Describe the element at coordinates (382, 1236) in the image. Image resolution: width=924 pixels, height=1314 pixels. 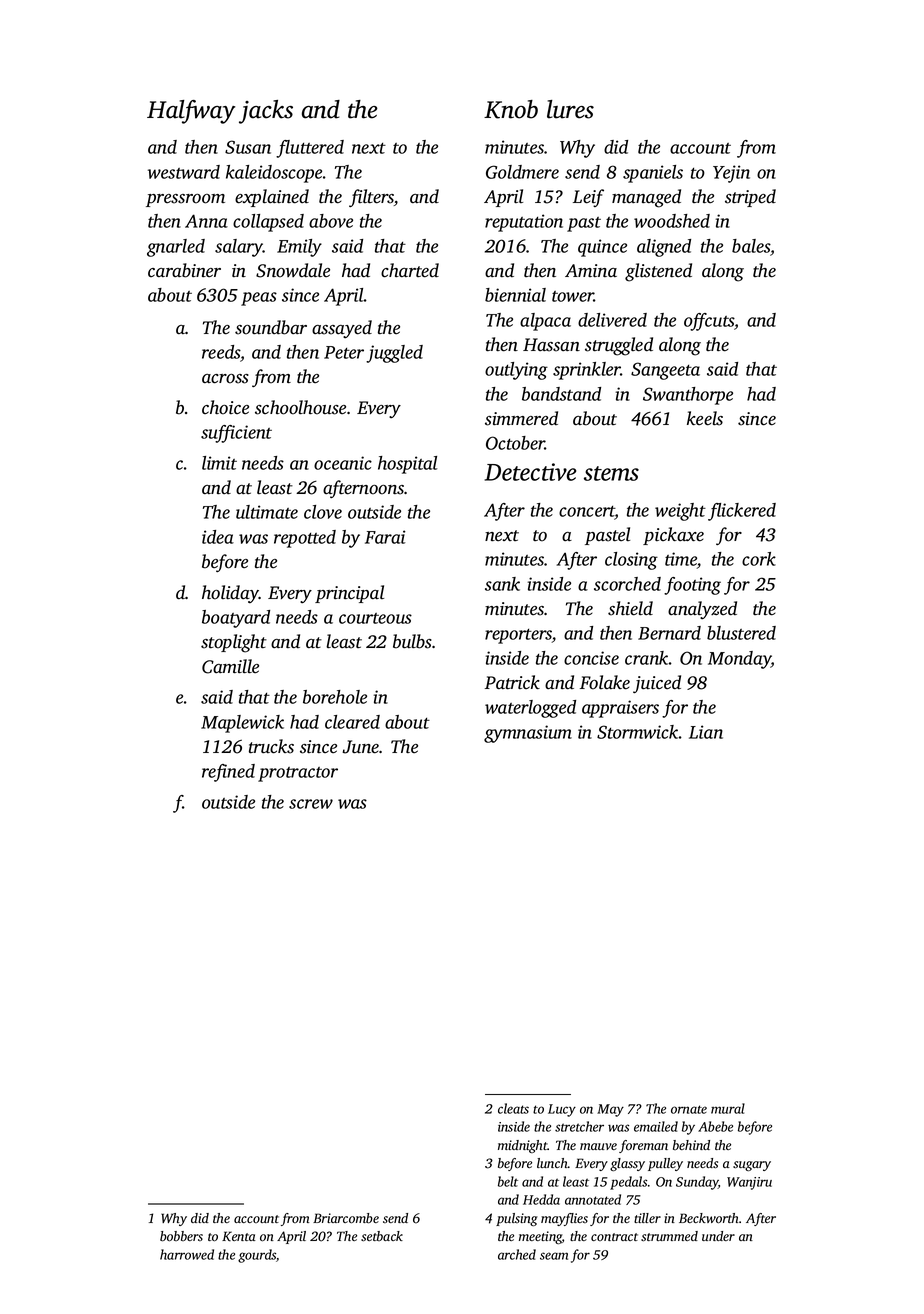
I see `setback` at that location.
